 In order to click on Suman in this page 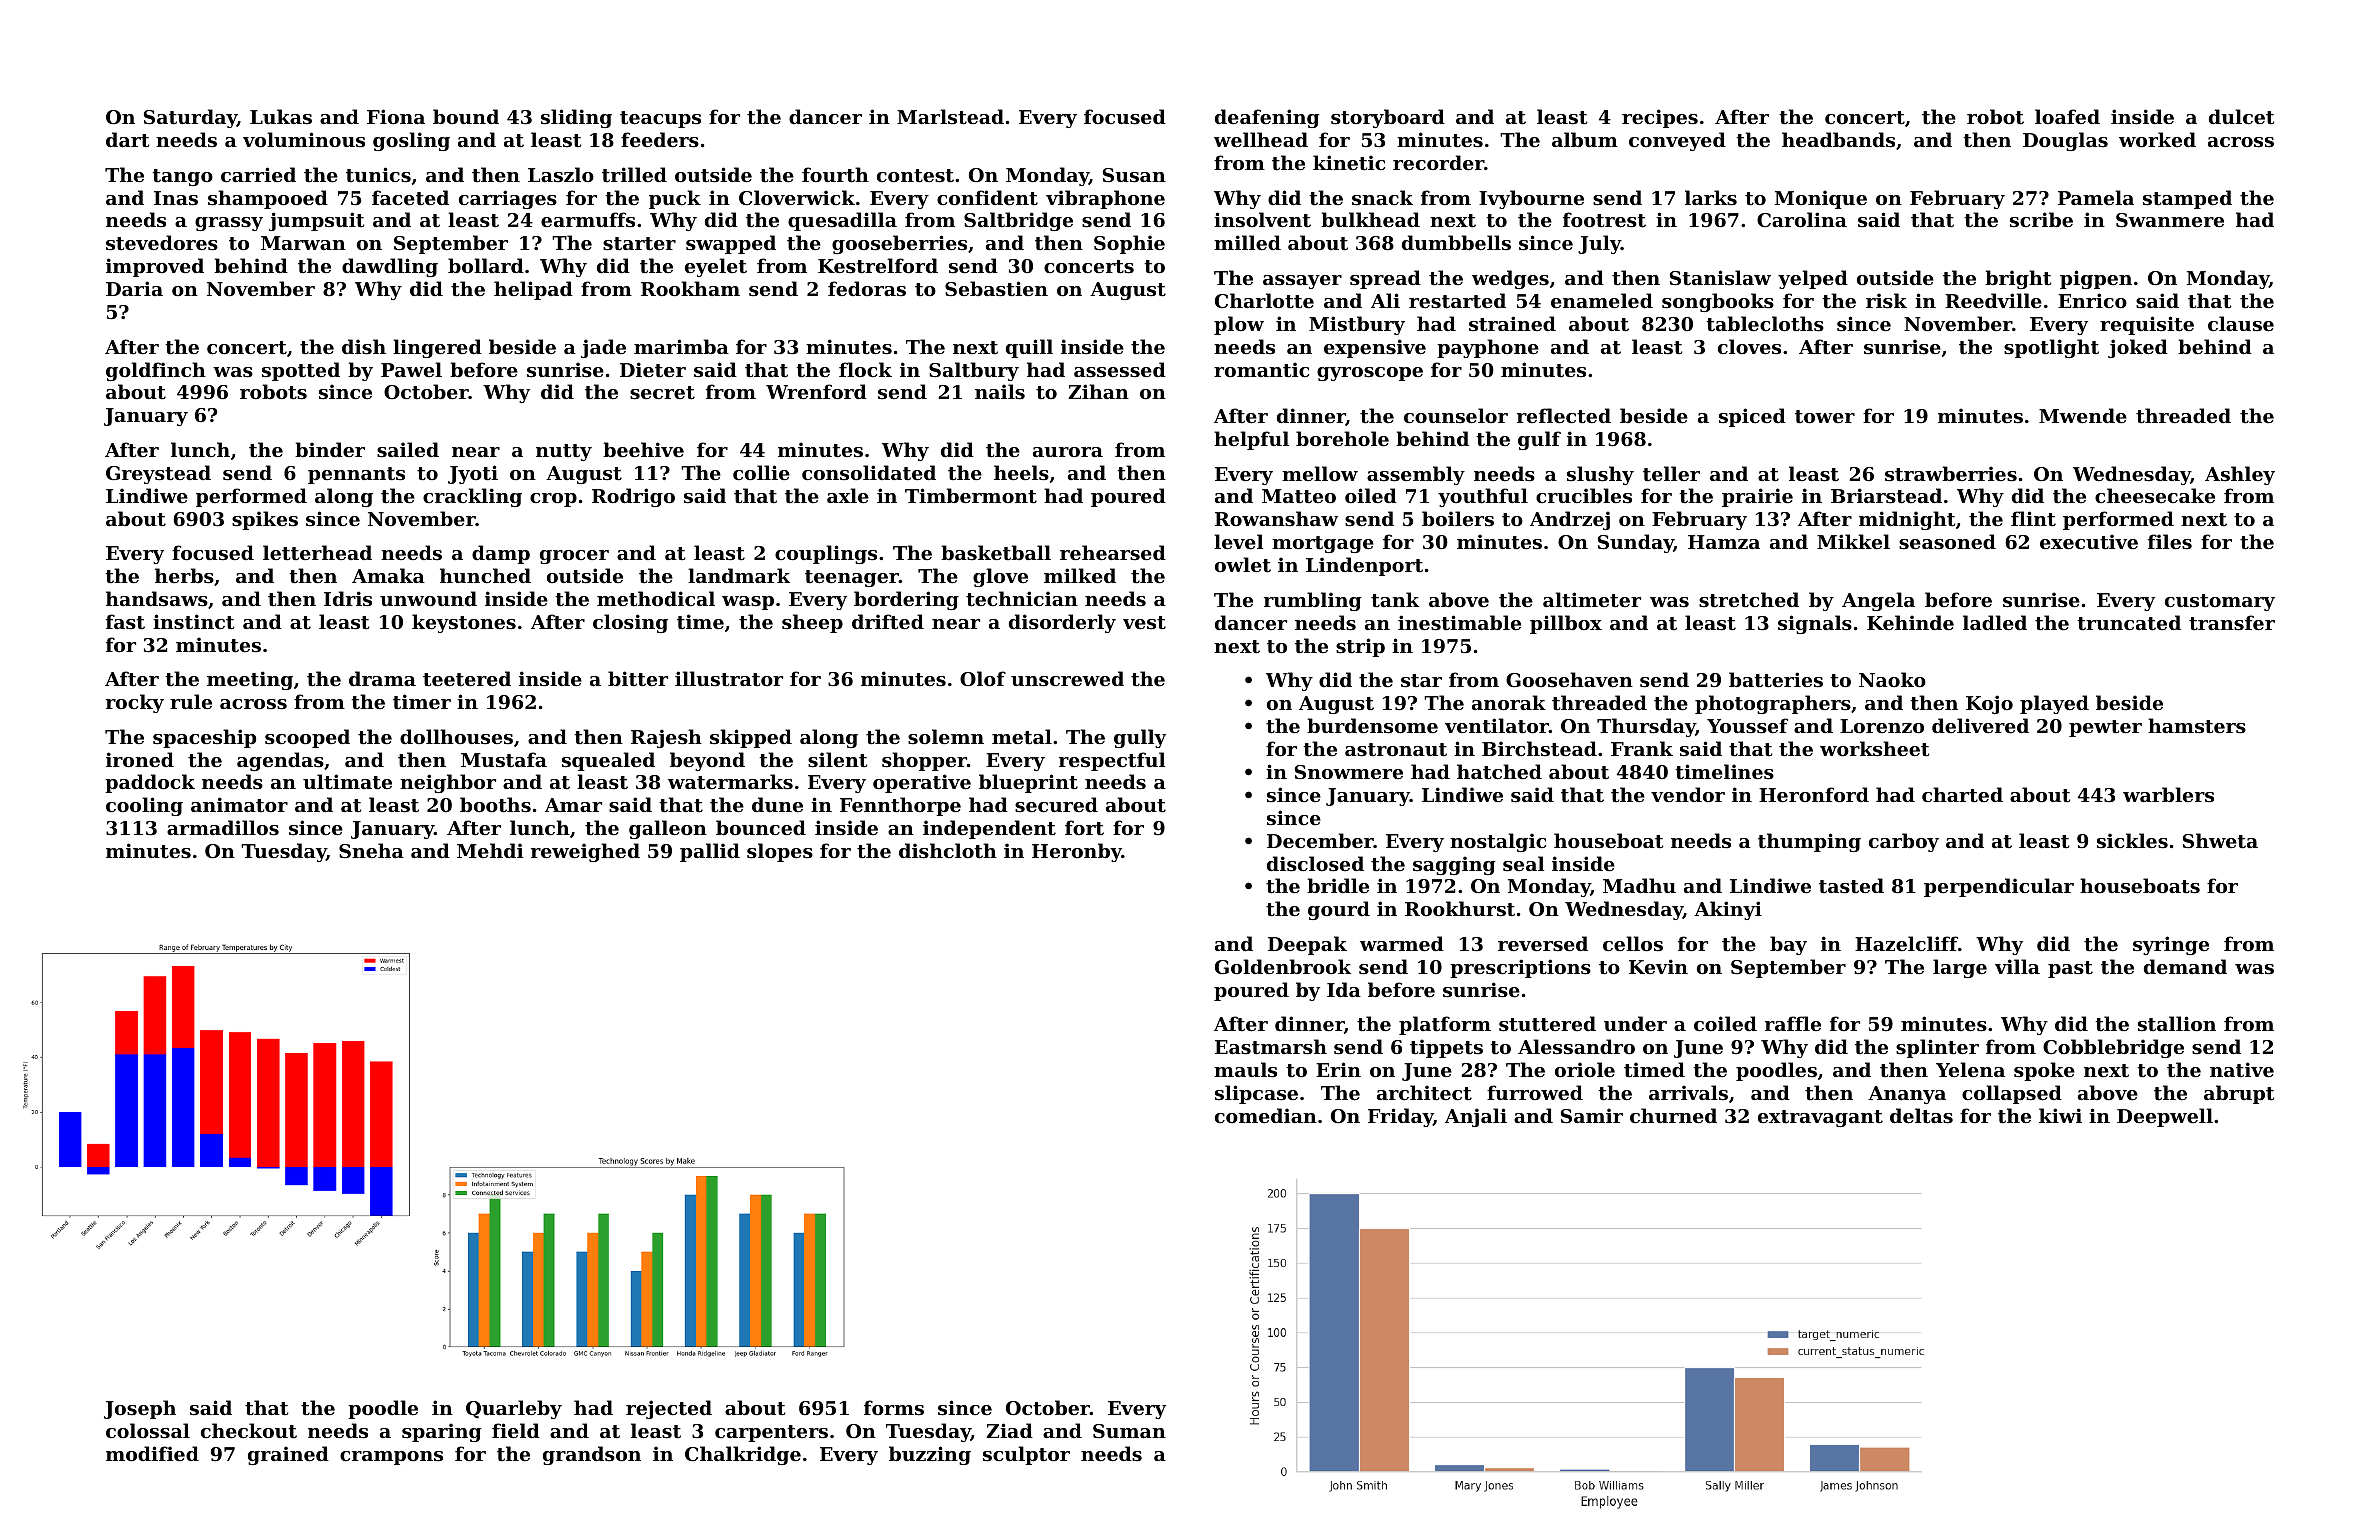, I will do `click(1129, 1431)`.
